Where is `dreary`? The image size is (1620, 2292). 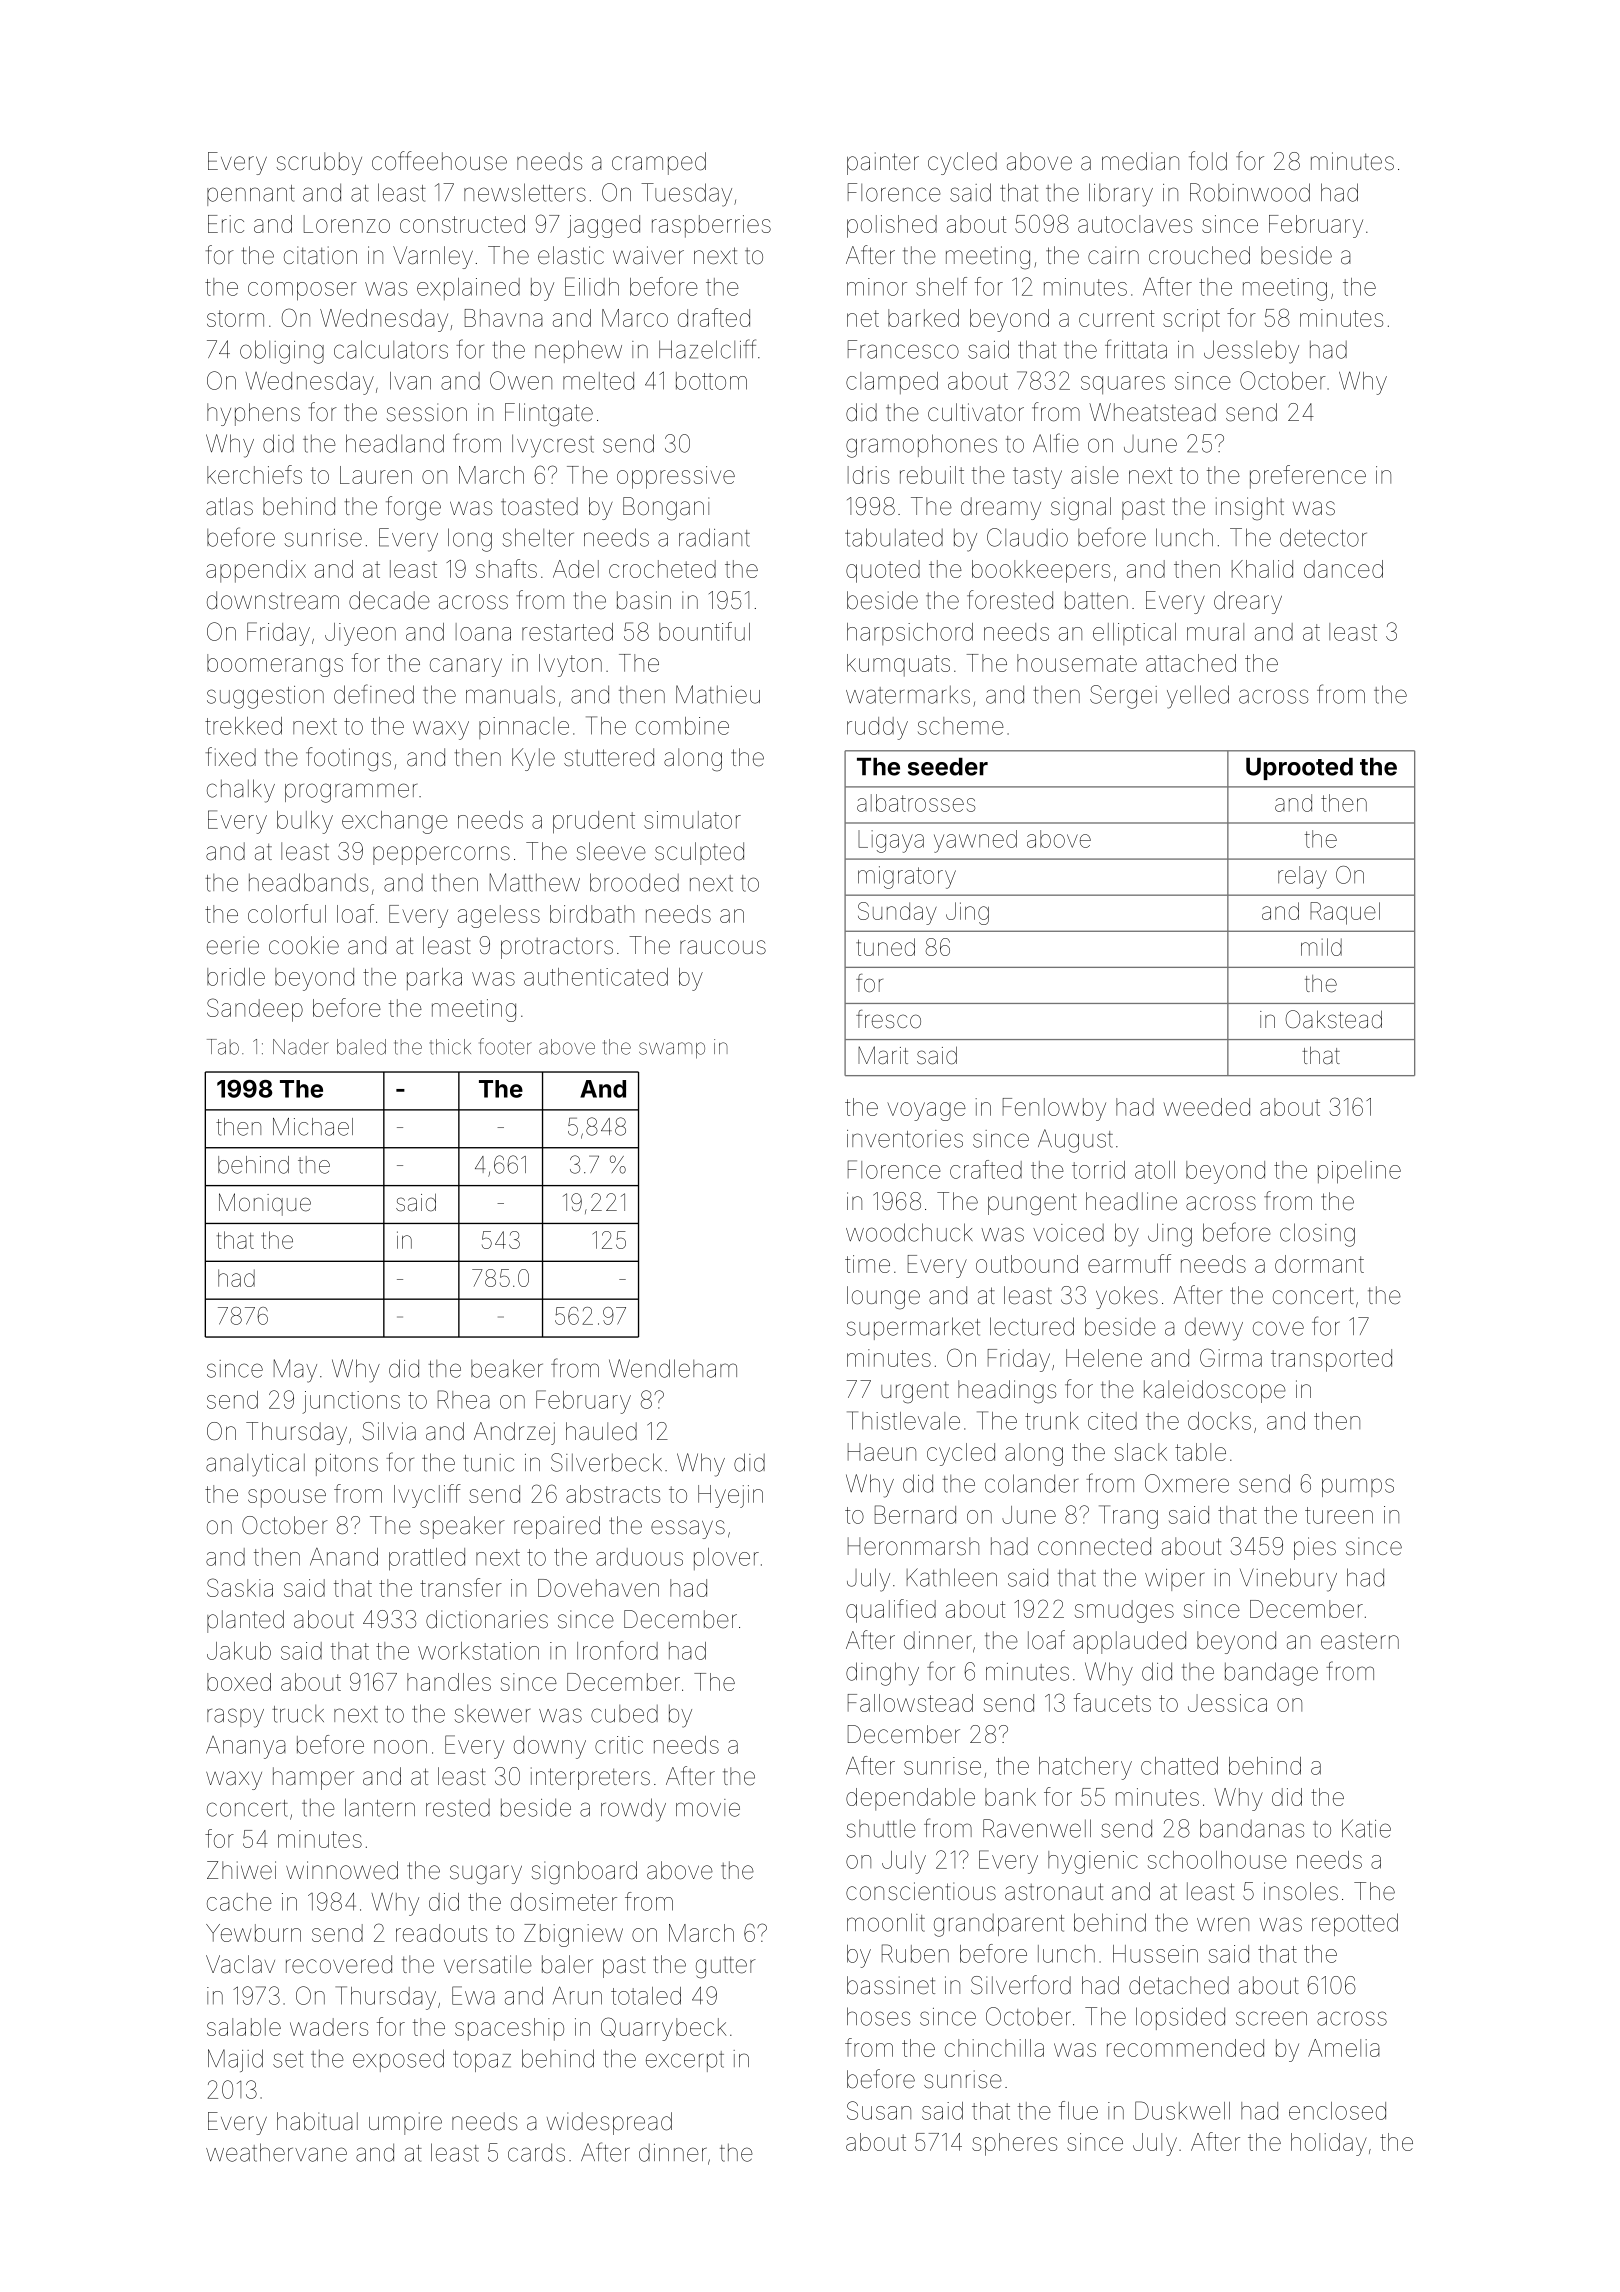 dreary is located at coordinates (1248, 602).
